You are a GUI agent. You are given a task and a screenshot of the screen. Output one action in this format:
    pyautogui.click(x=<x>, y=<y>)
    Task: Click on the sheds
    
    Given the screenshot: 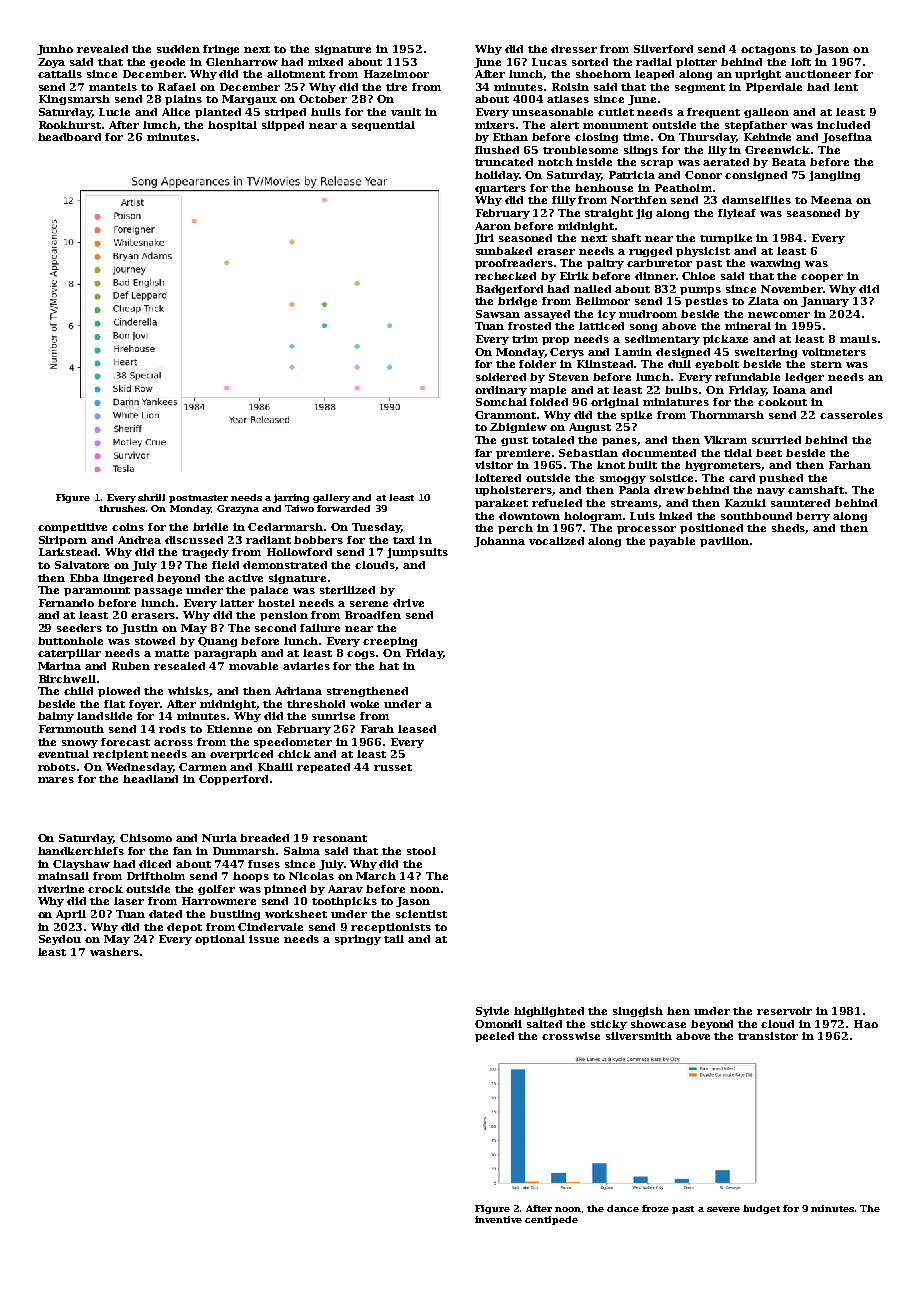 What is the action you would take?
    pyautogui.click(x=789, y=529)
